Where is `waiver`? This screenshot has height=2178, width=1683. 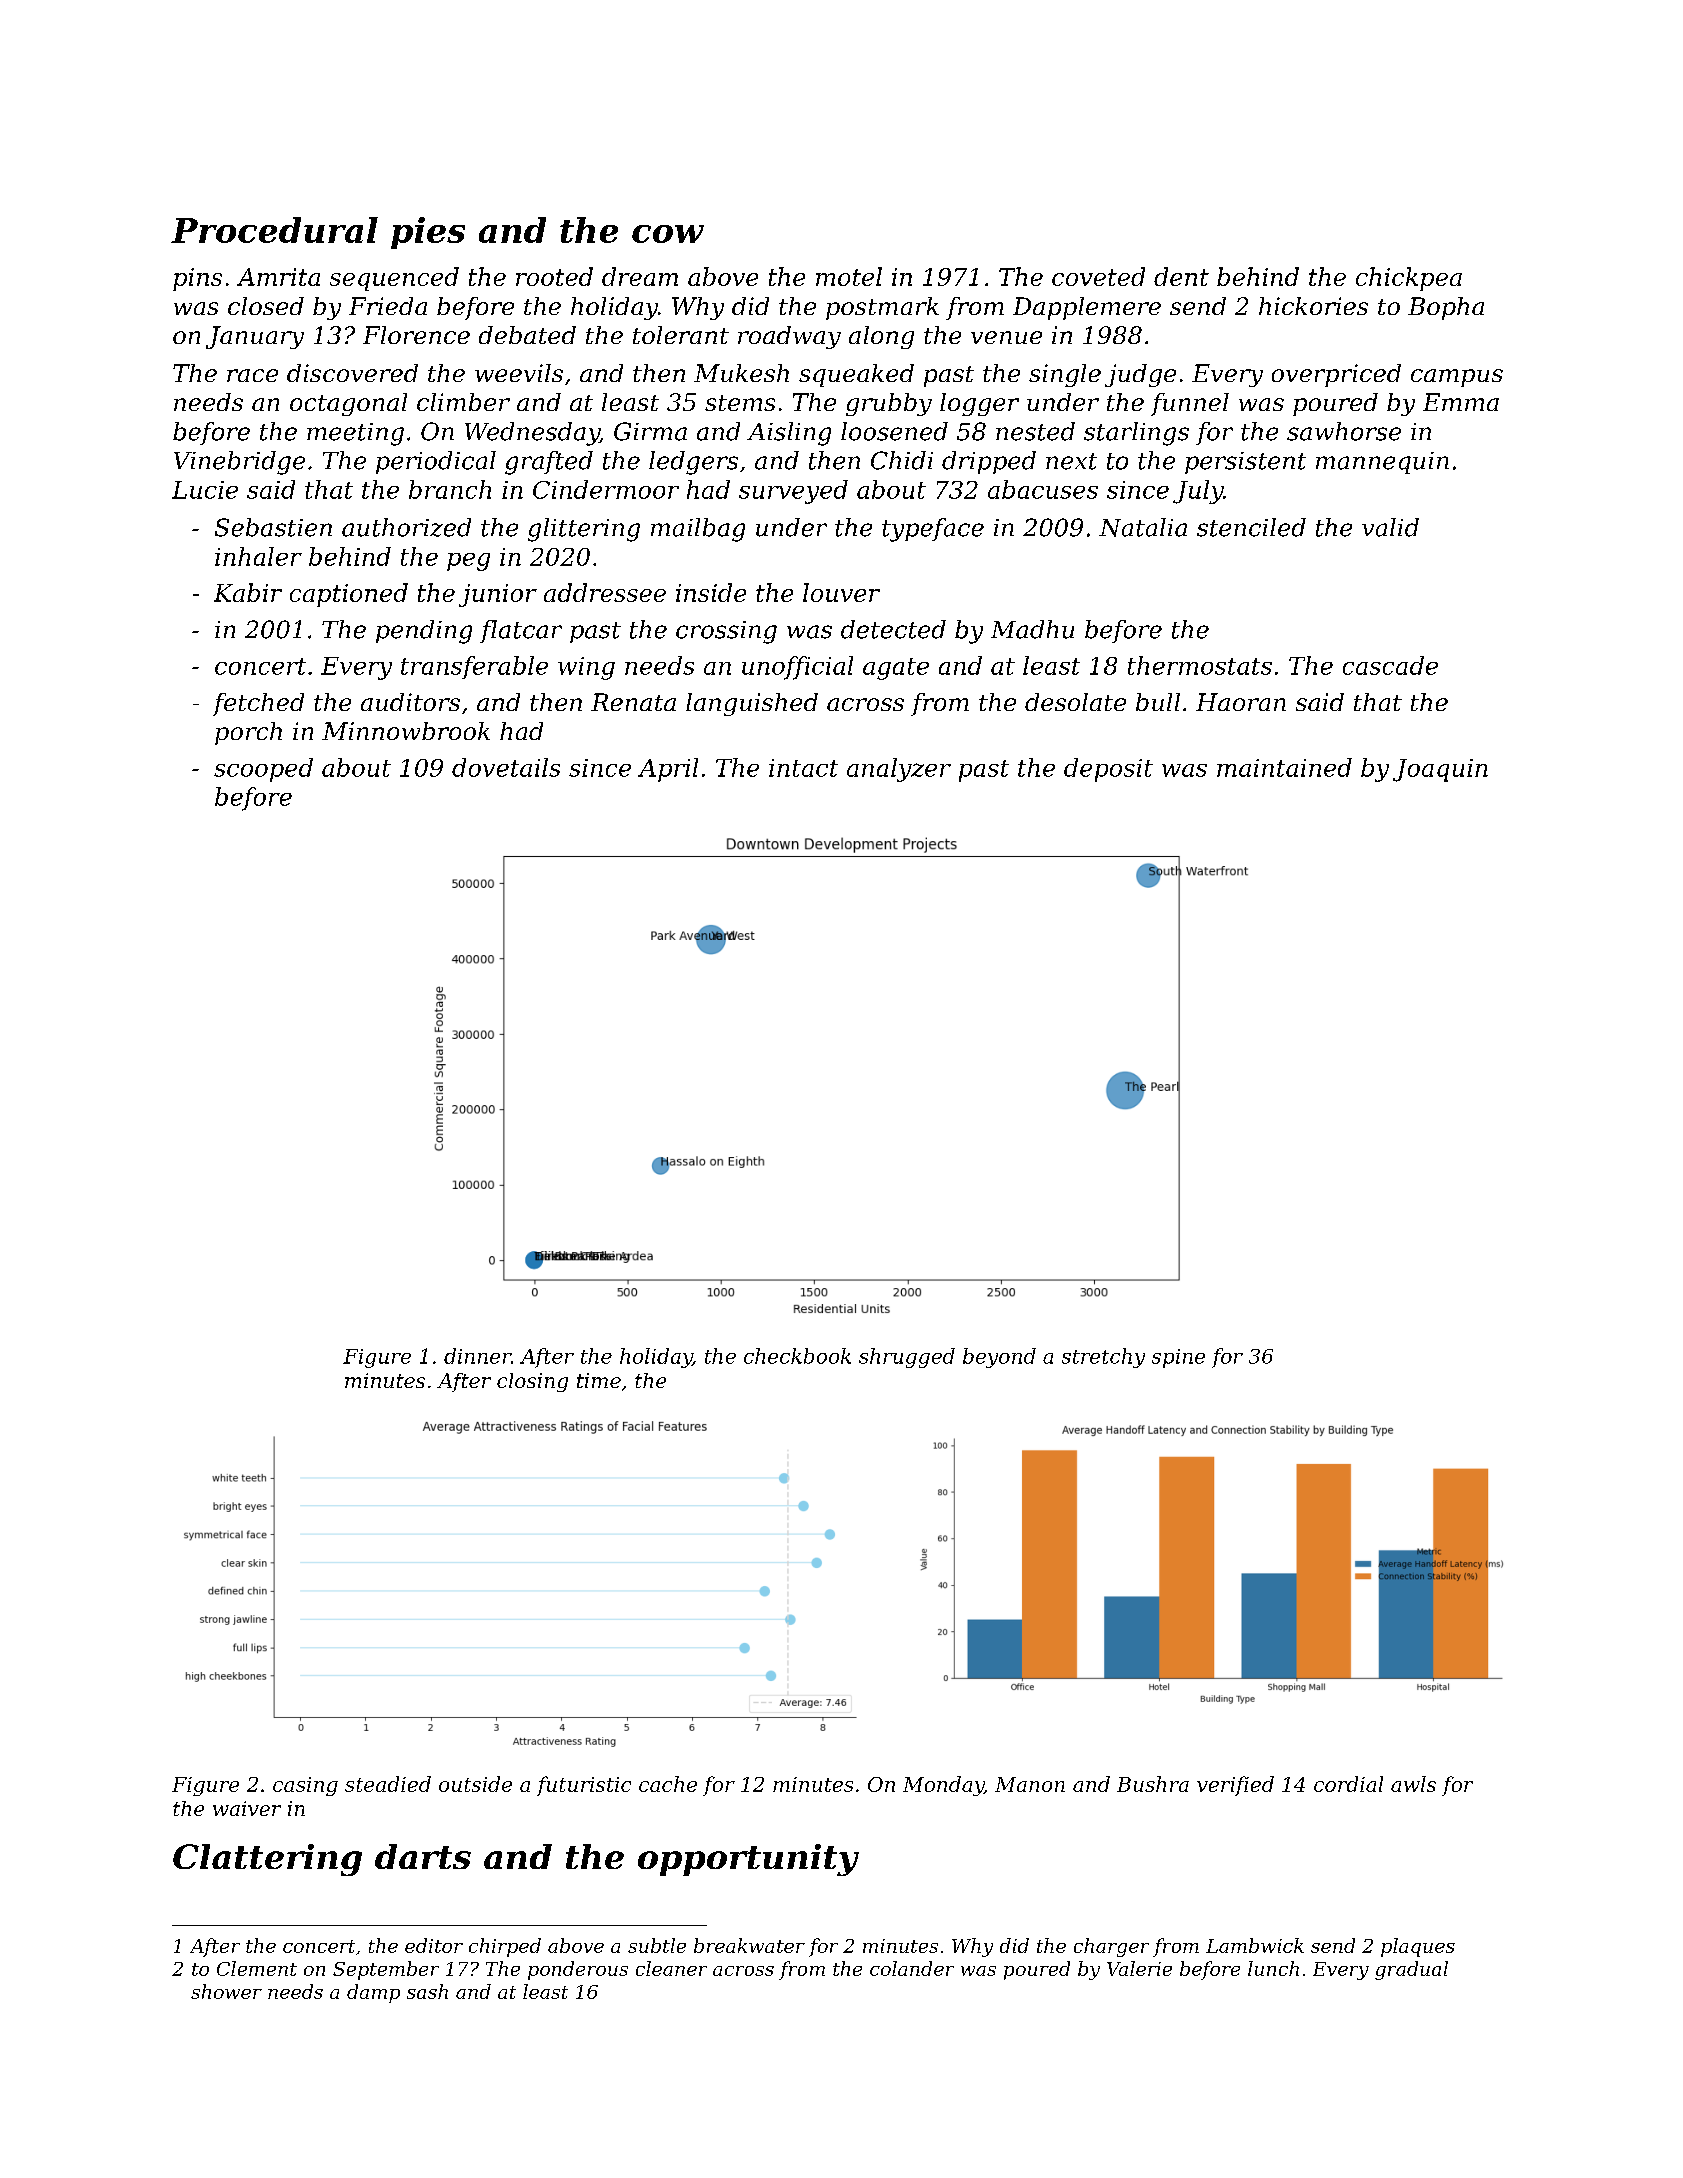
waiver is located at coordinates (247, 1808).
